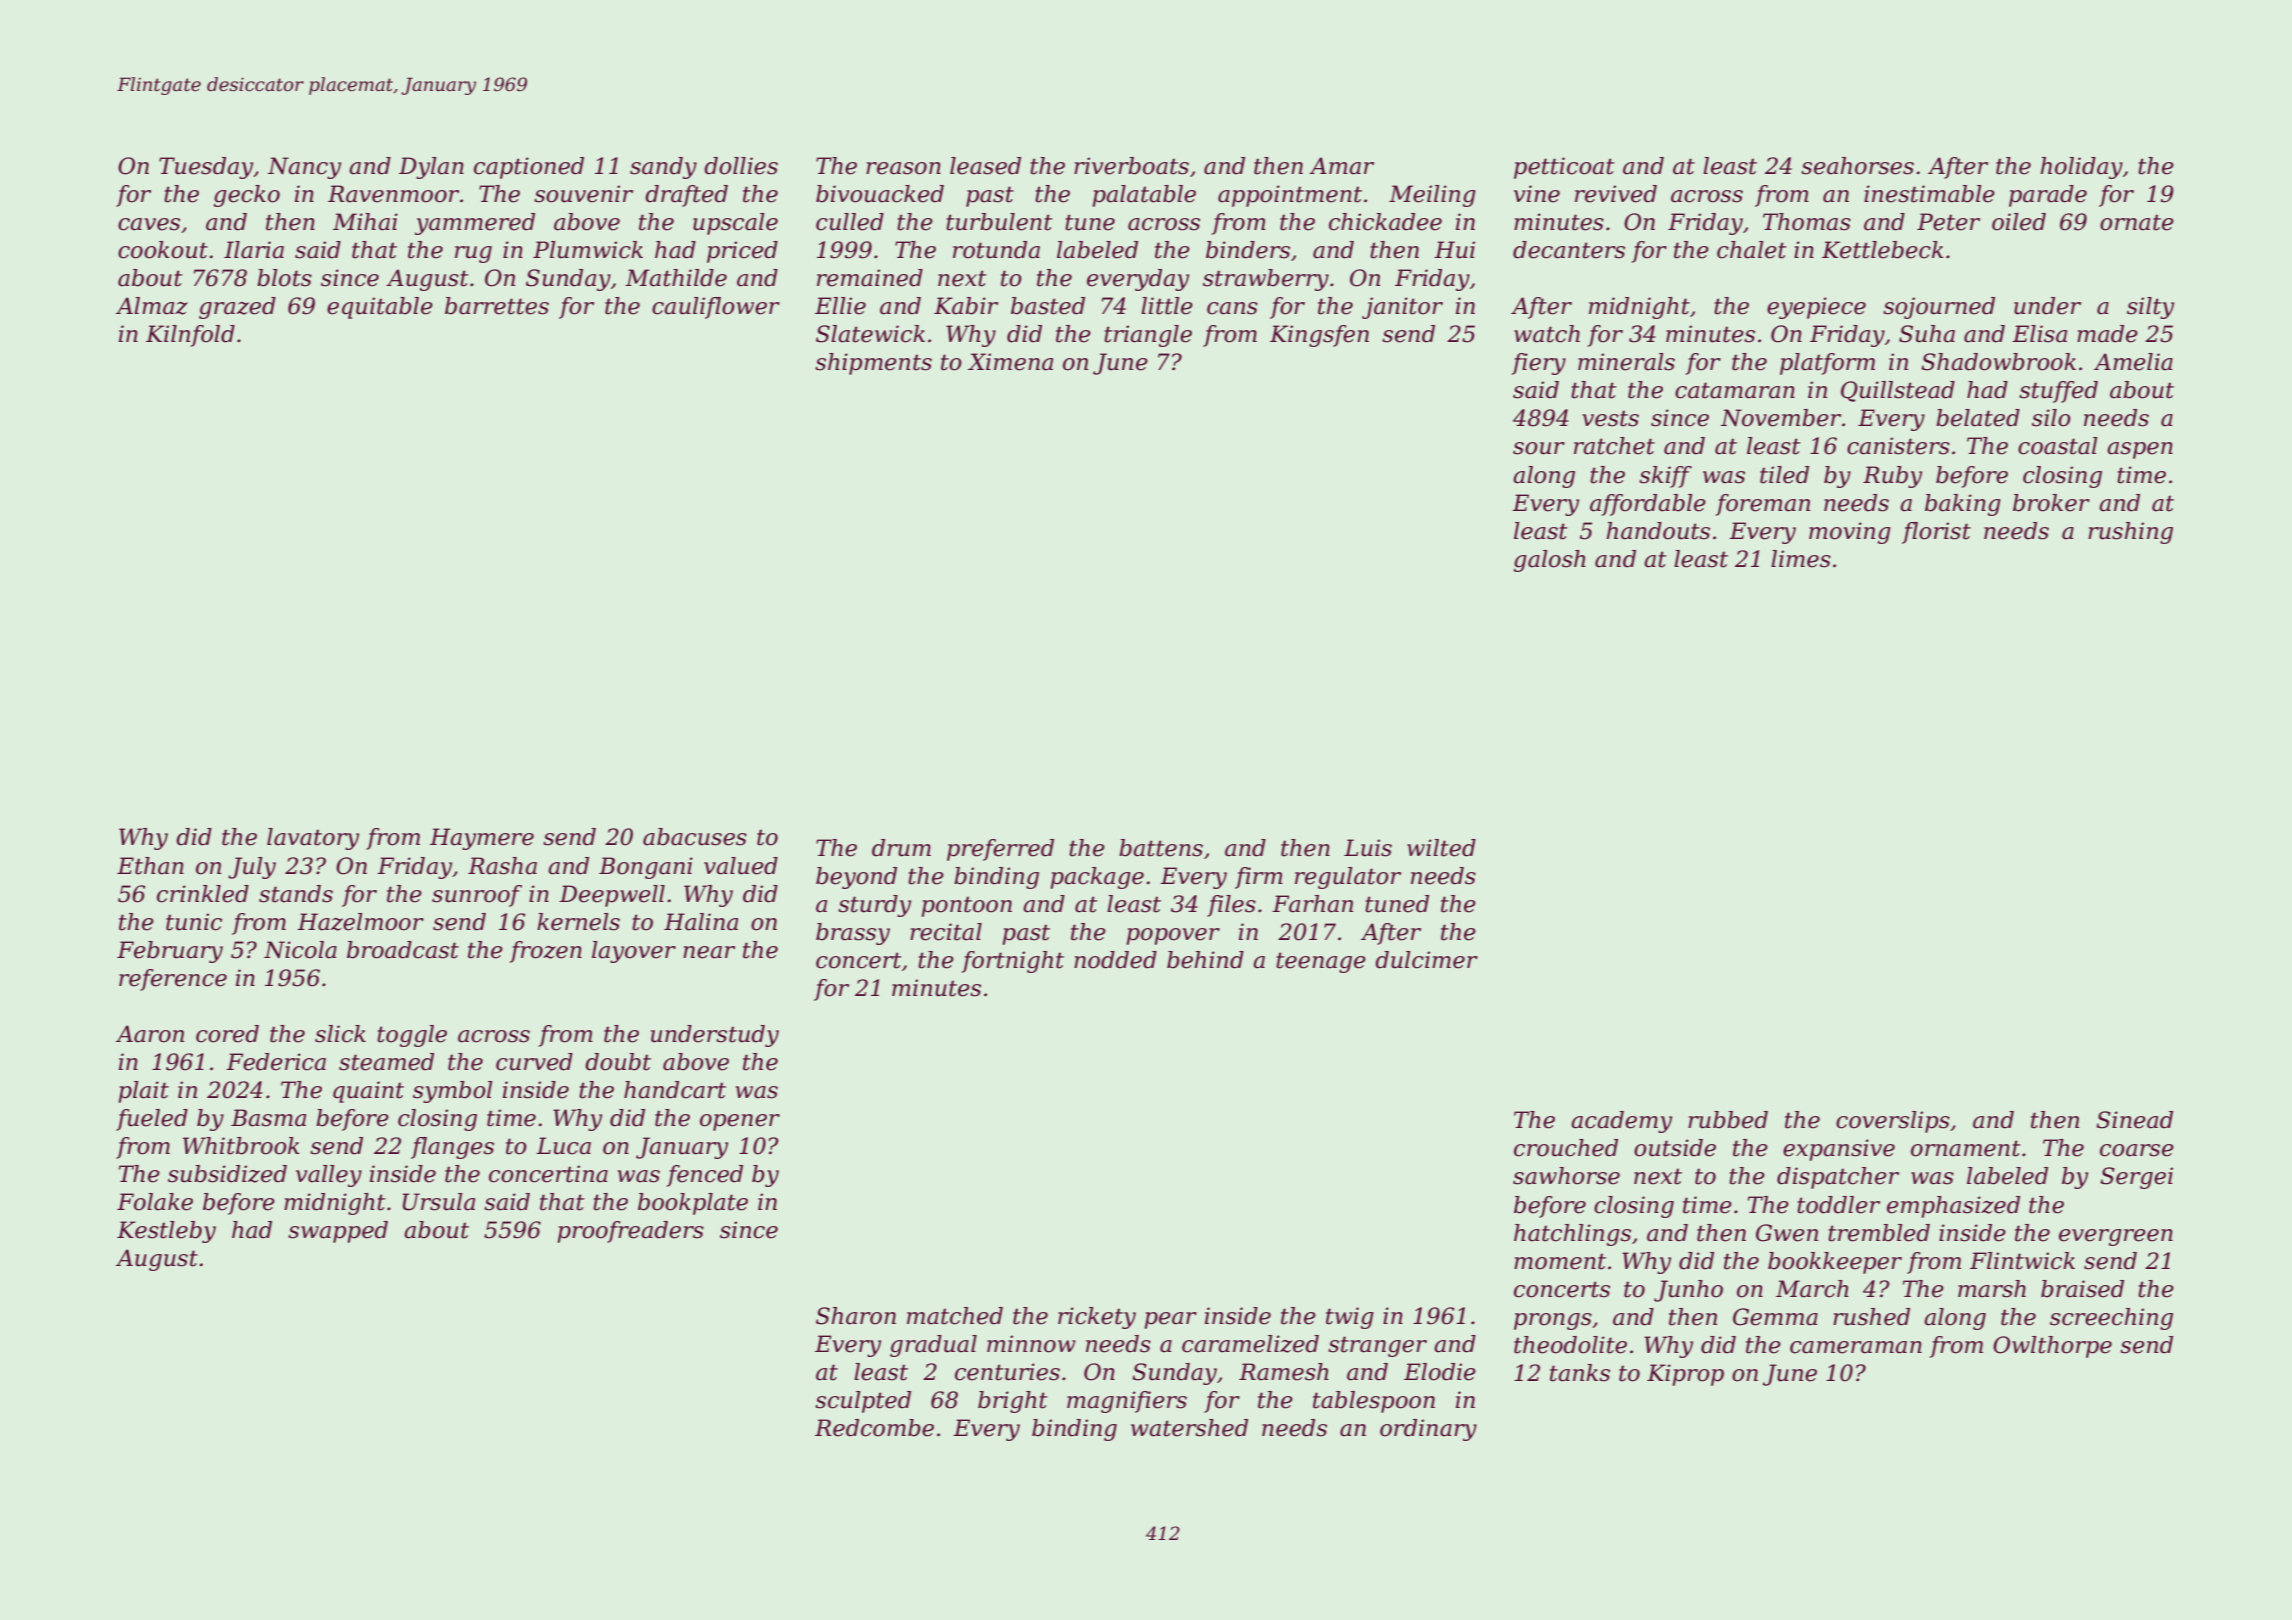 The height and width of the screenshot is (1620, 2292). I want to click on Kestleby, so click(166, 1232).
